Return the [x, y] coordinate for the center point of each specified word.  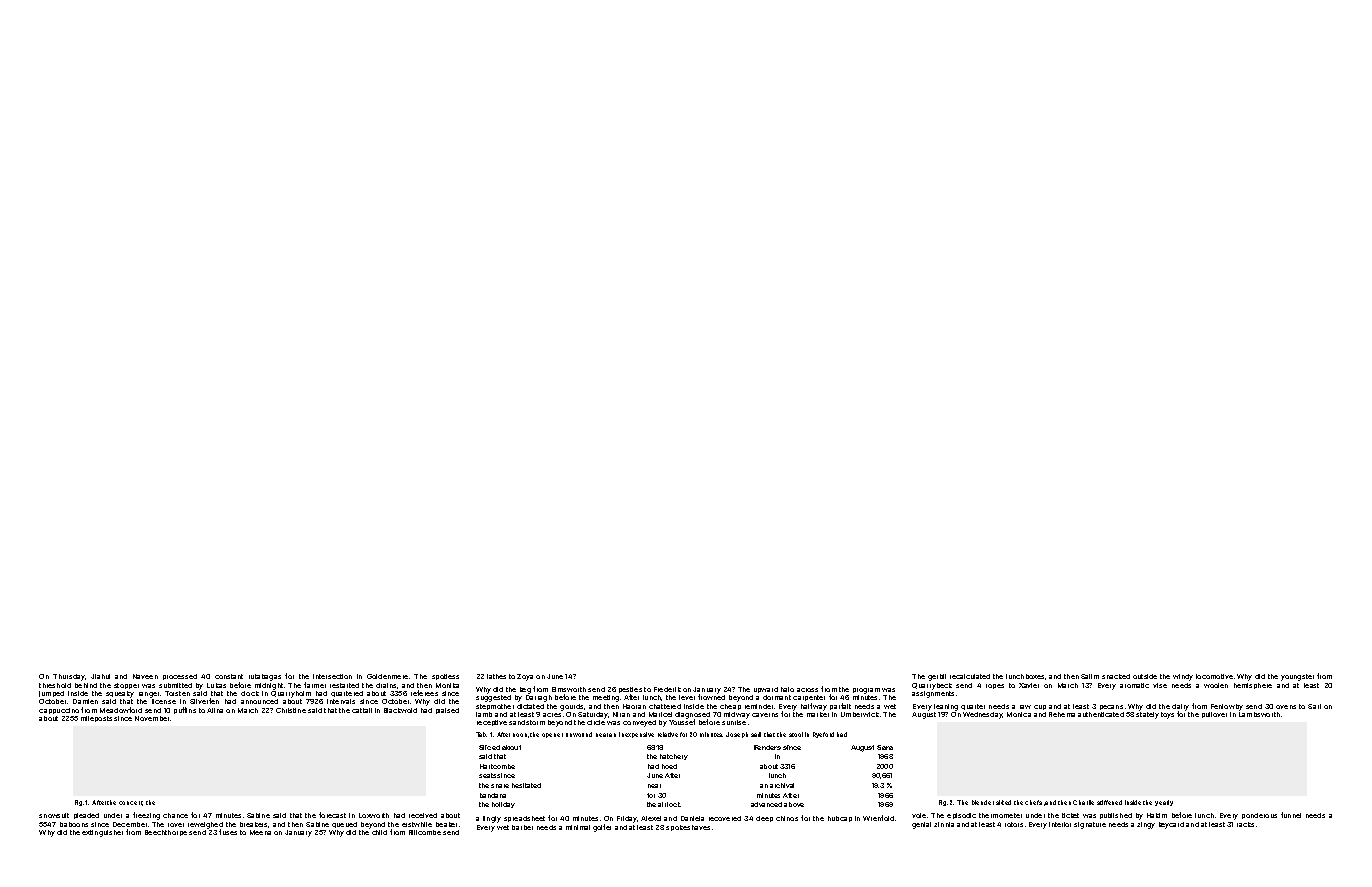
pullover [1214, 715]
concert [131, 803]
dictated [530, 706]
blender [983, 802]
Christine [291, 710]
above [794, 804]
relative [668, 734]
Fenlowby [1227, 707]
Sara [885, 747]
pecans [1111, 707]
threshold [55, 685]
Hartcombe [497, 766]
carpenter [809, 698]
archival [782, 785]
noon [520, 735]
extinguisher [102, 833]
